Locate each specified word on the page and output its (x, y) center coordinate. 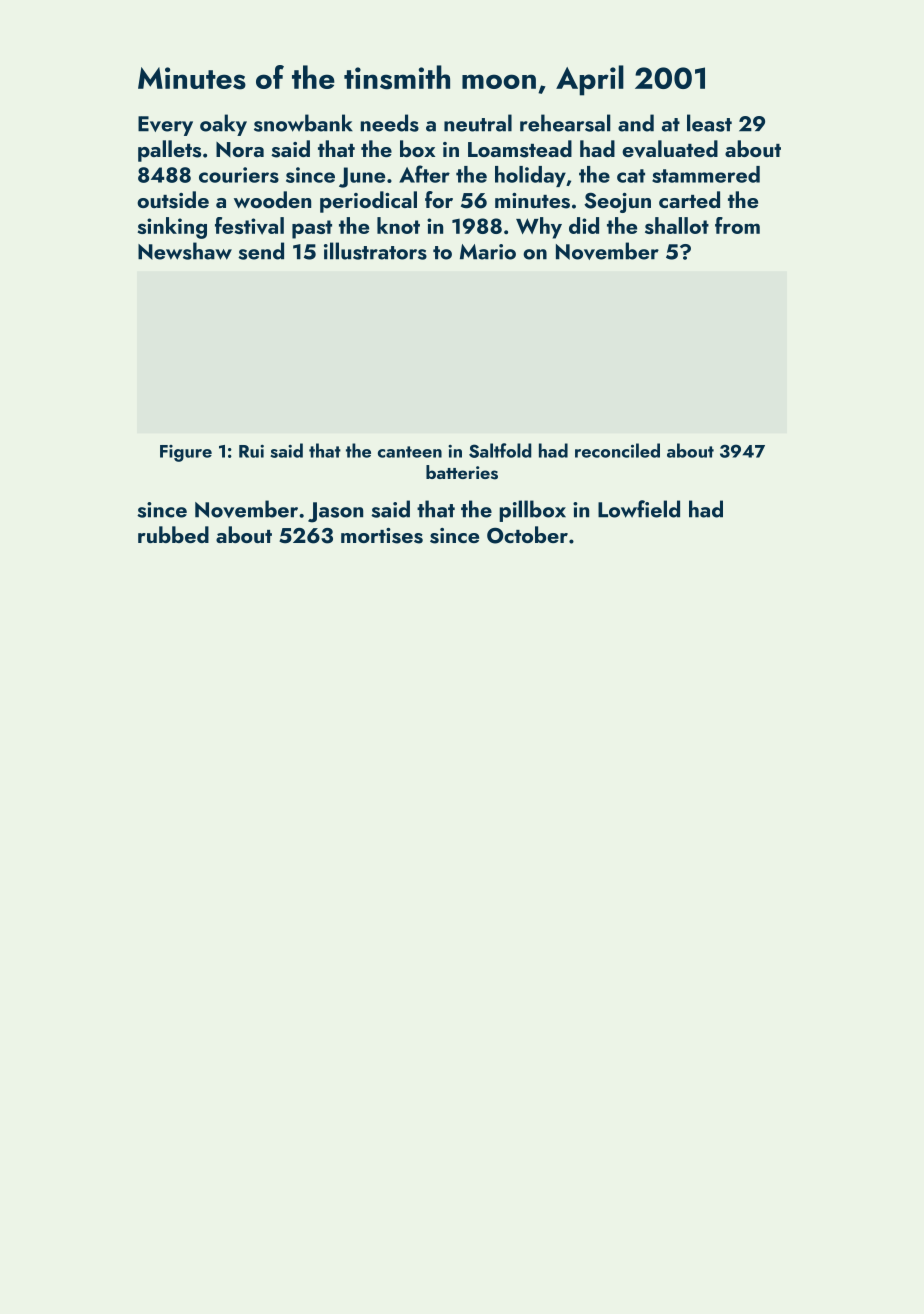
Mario (488, 252)
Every (165, 126)
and (636, 123)
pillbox (532, 511)
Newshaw (185, 251)
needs (389, 123)
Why (539, 228)
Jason (335, 512)
